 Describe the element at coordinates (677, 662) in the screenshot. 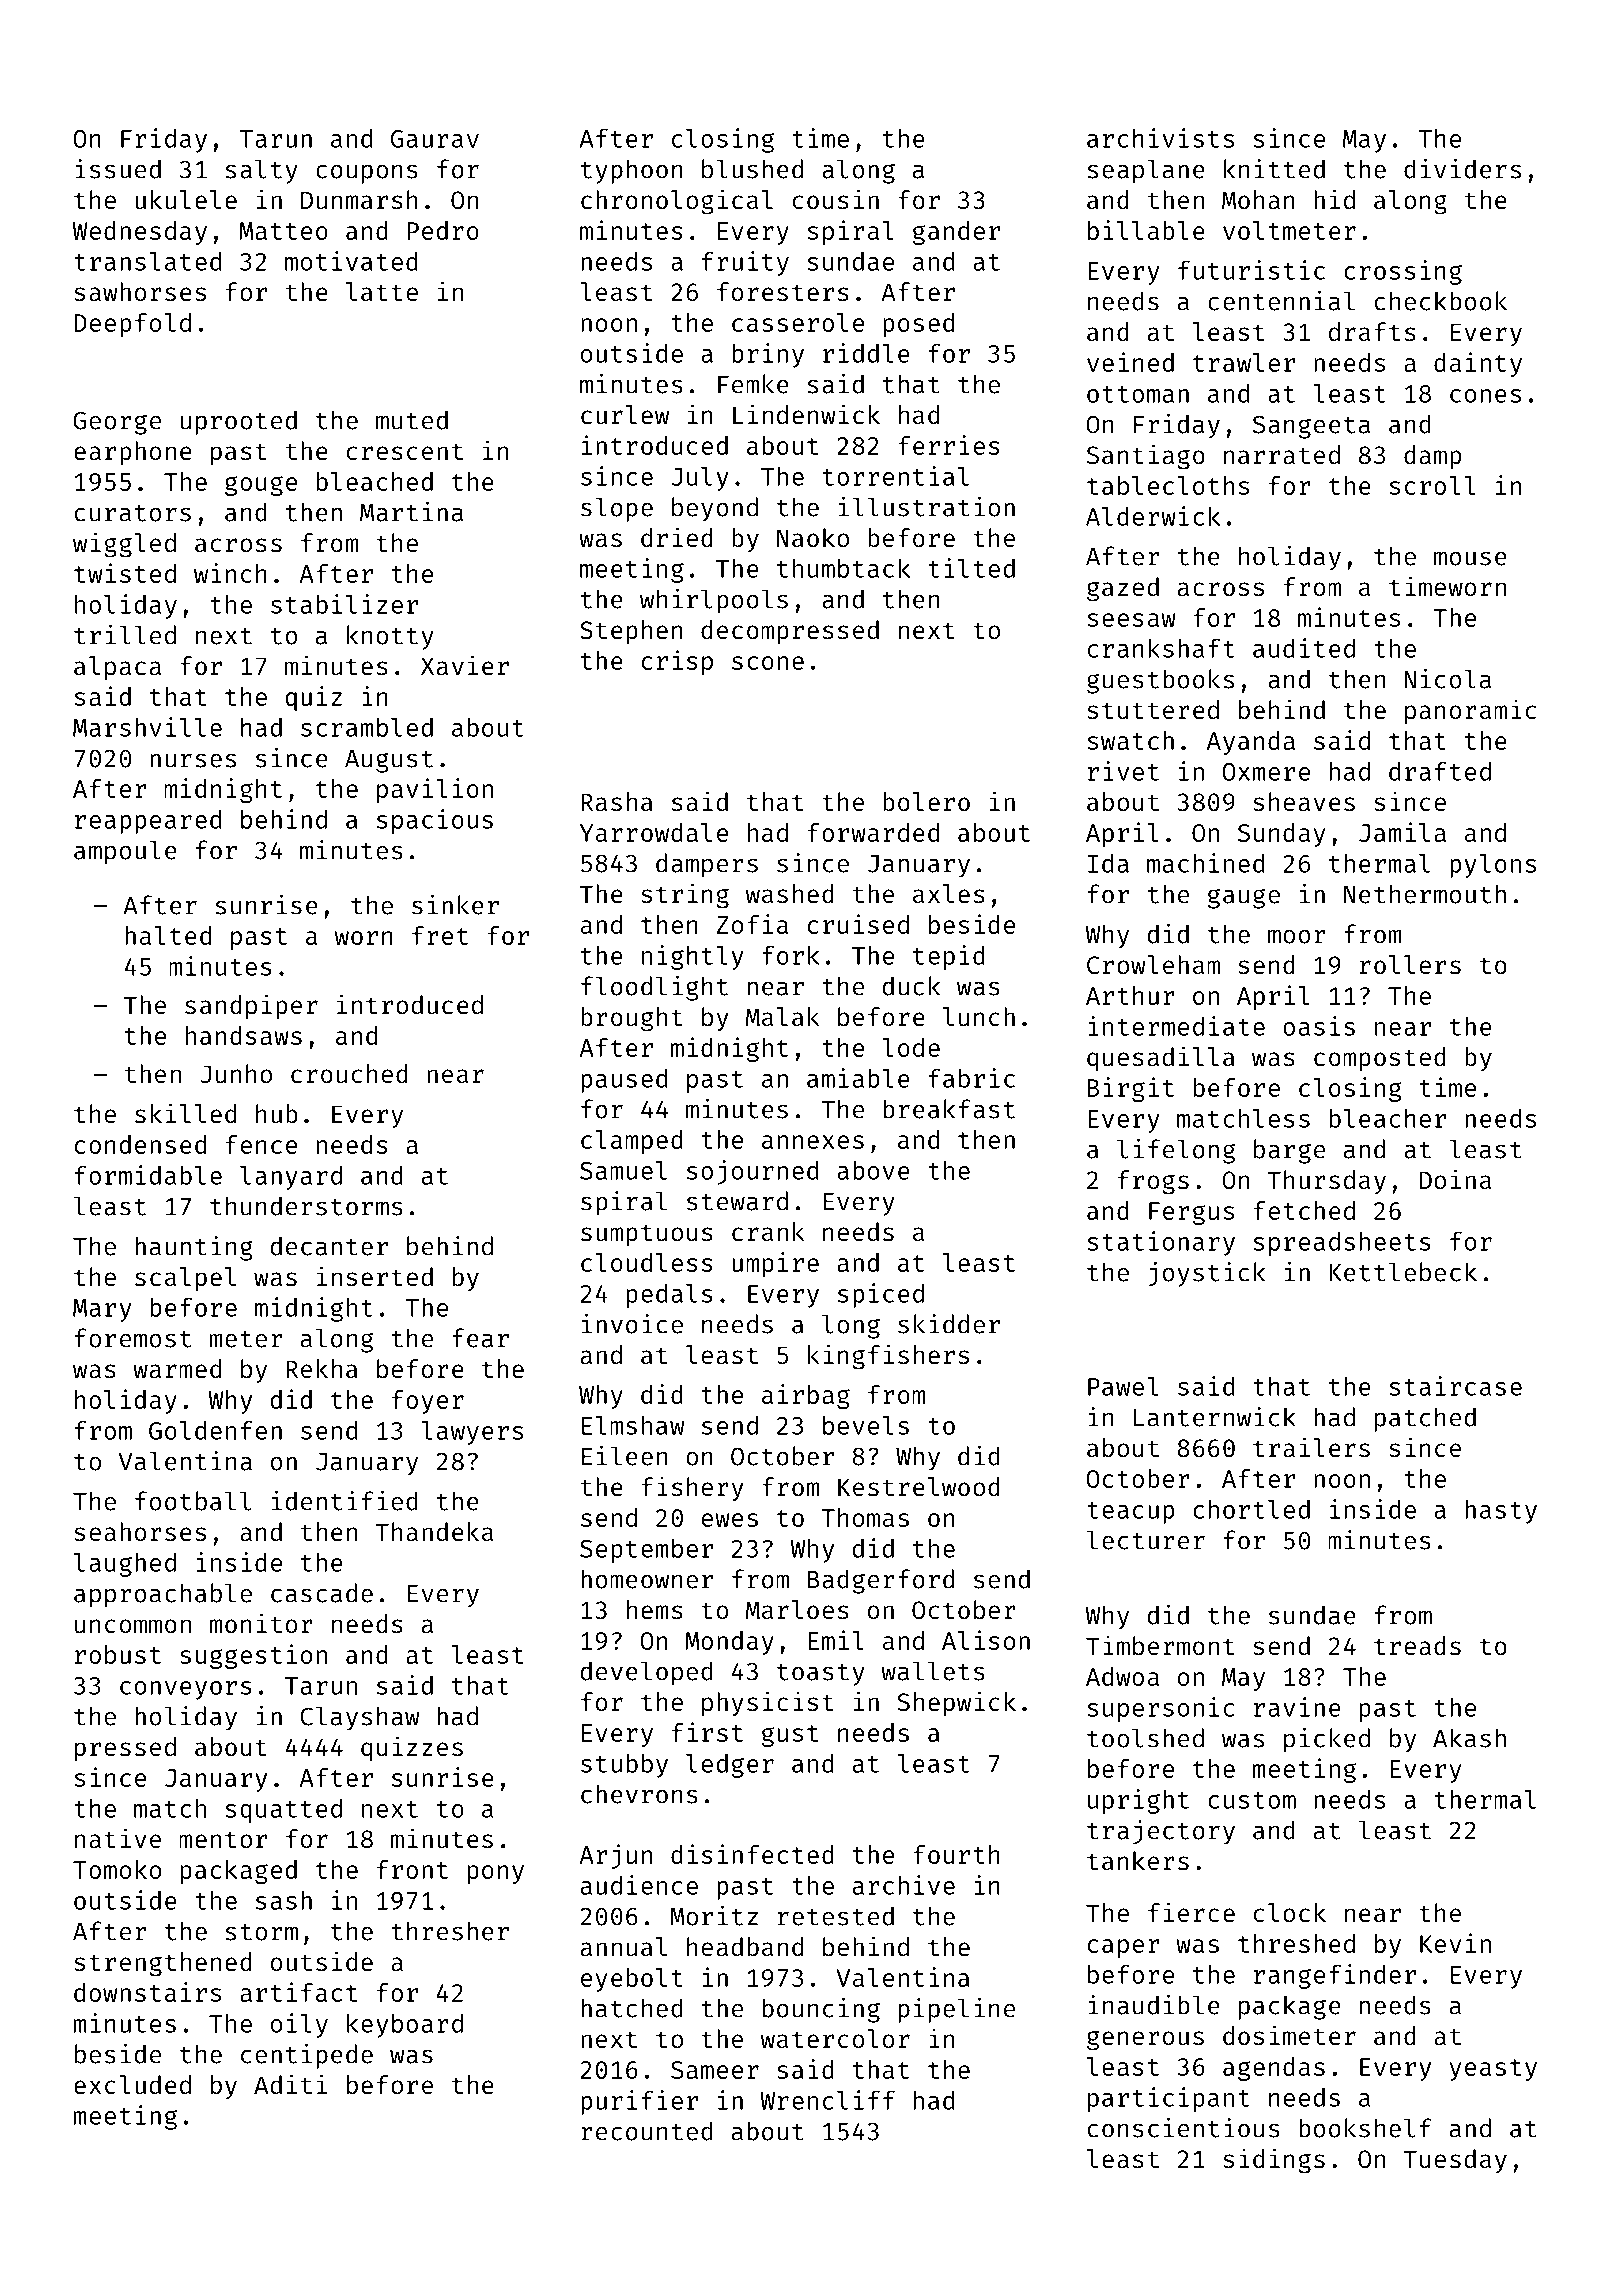

I see `crisp` at that location.
